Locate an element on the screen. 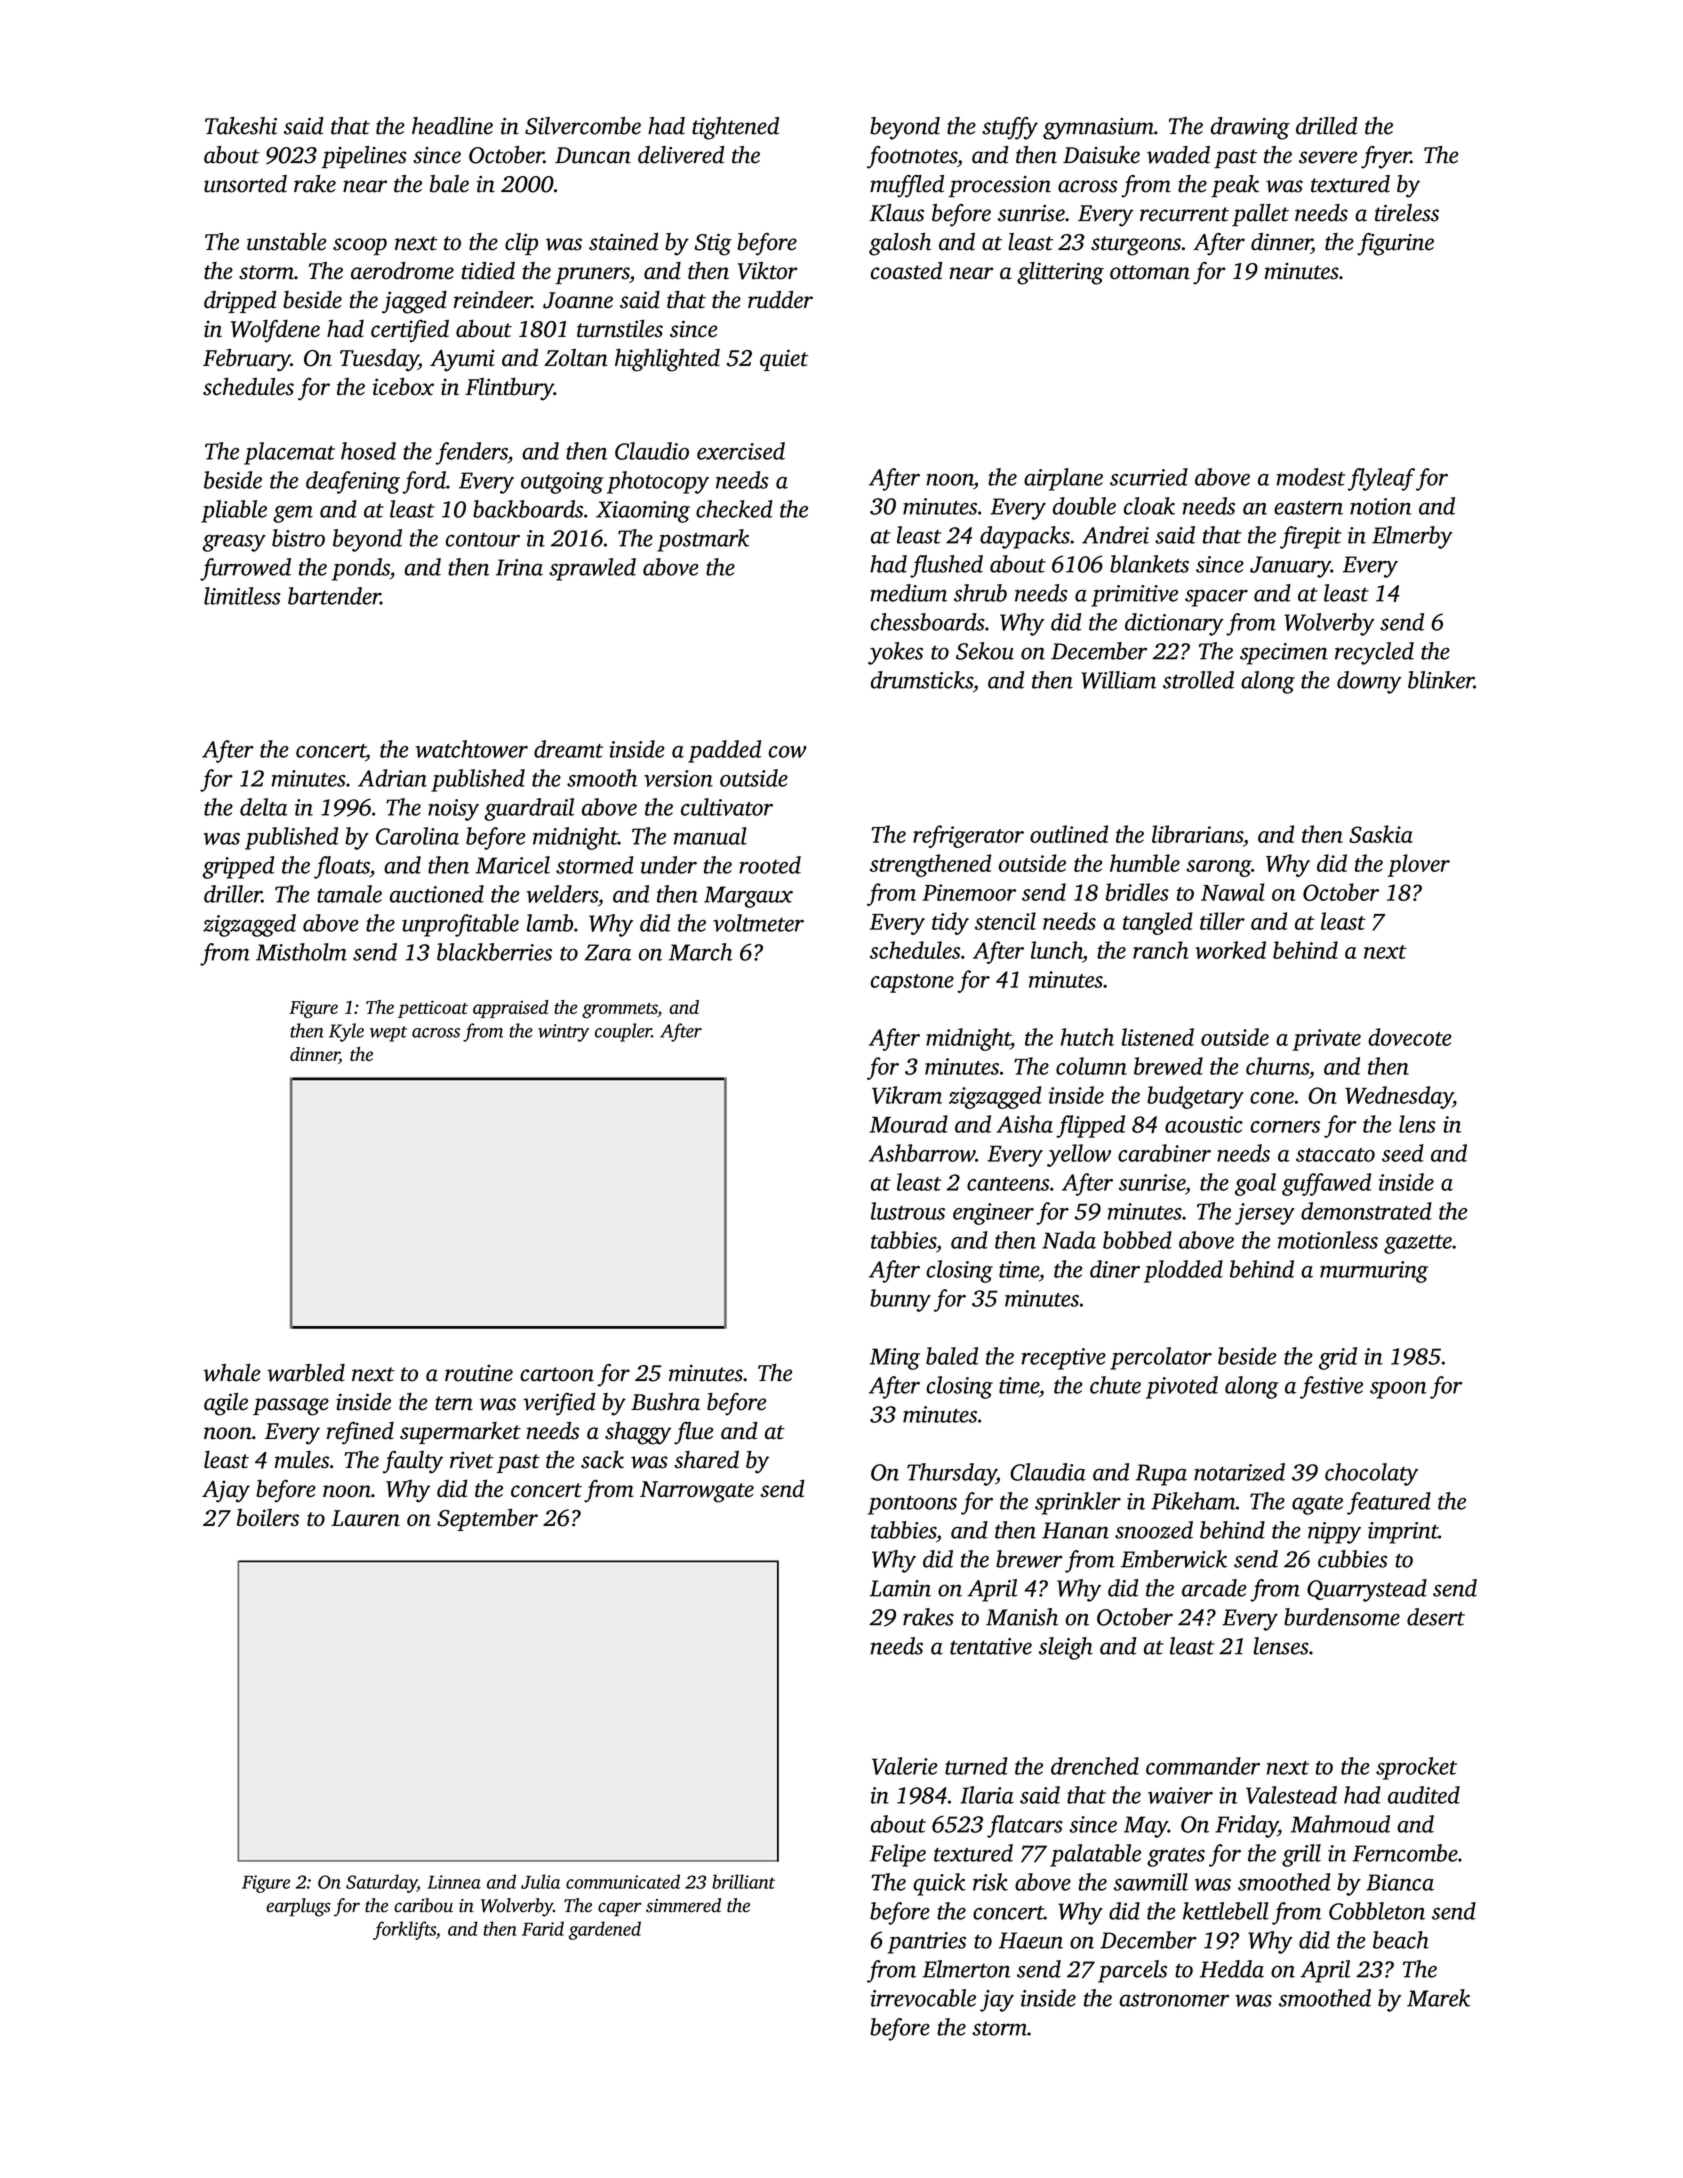  seed is located at coordinates (1403, 1153).
